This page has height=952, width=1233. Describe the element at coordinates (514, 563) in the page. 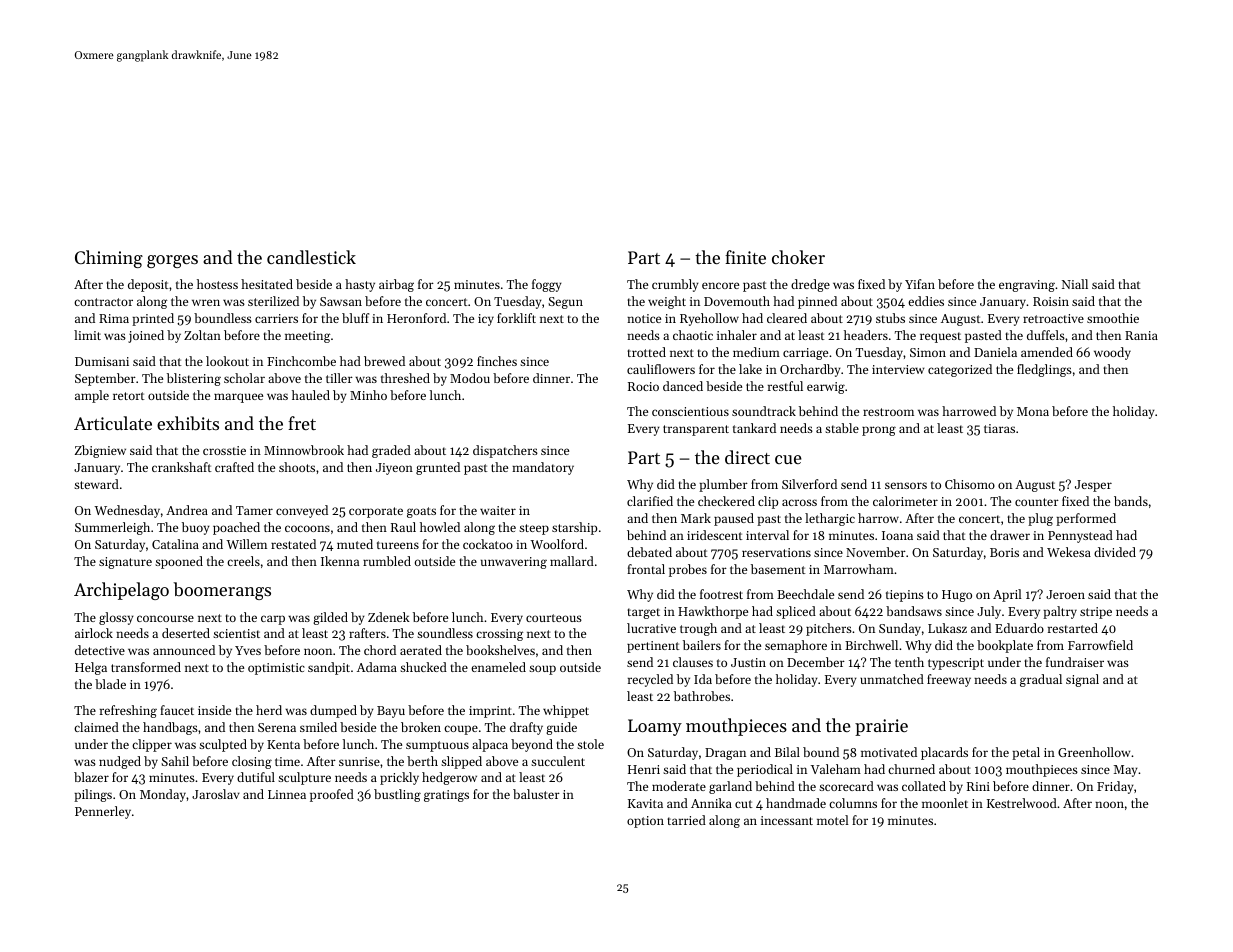

I see `unwavering` at that location.
